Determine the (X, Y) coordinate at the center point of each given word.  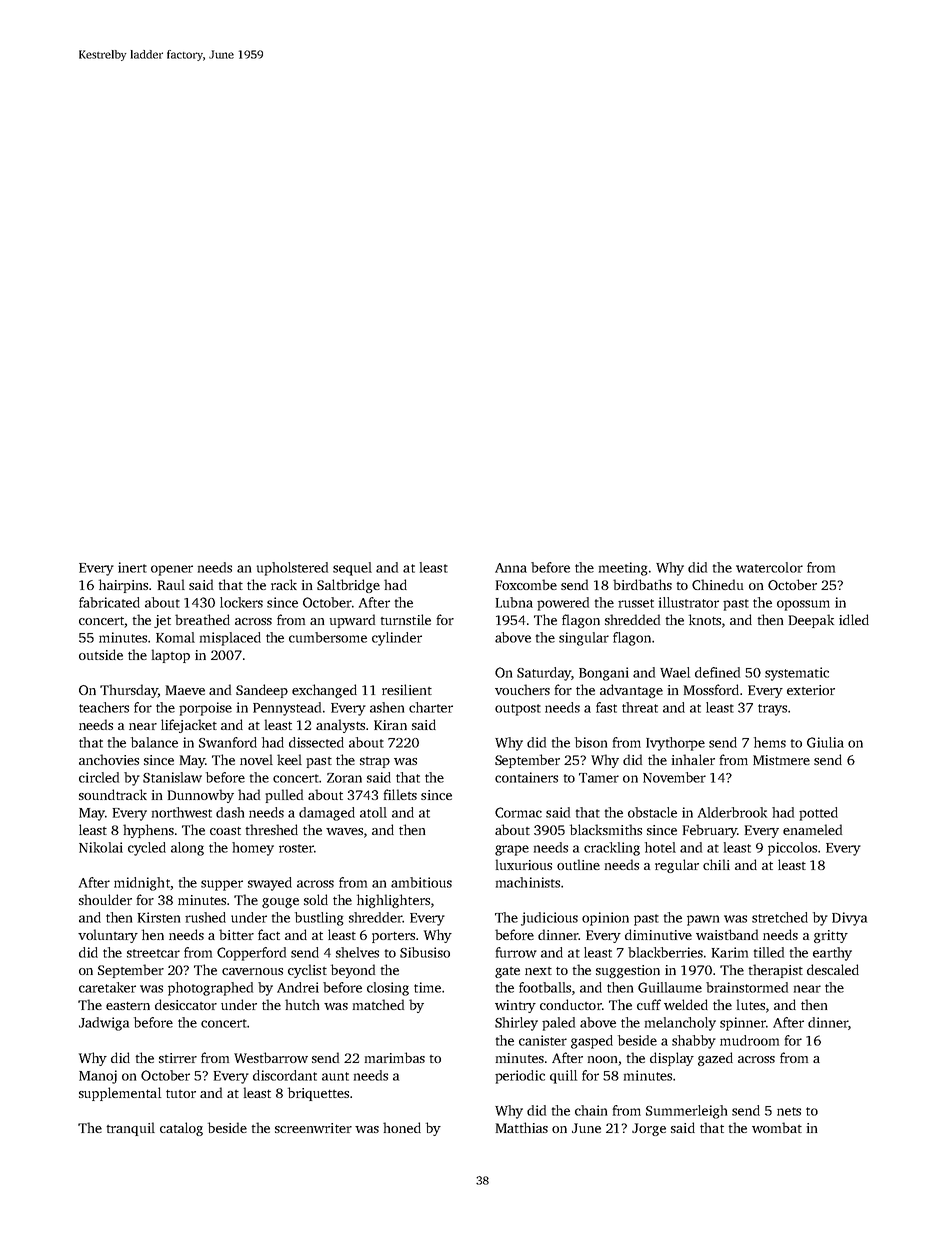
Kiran (390, 725)
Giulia (825, 742)
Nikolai (101, 847)
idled (854, 619)
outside (101, 654)
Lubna (514, 602)
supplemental (120, 1094)
